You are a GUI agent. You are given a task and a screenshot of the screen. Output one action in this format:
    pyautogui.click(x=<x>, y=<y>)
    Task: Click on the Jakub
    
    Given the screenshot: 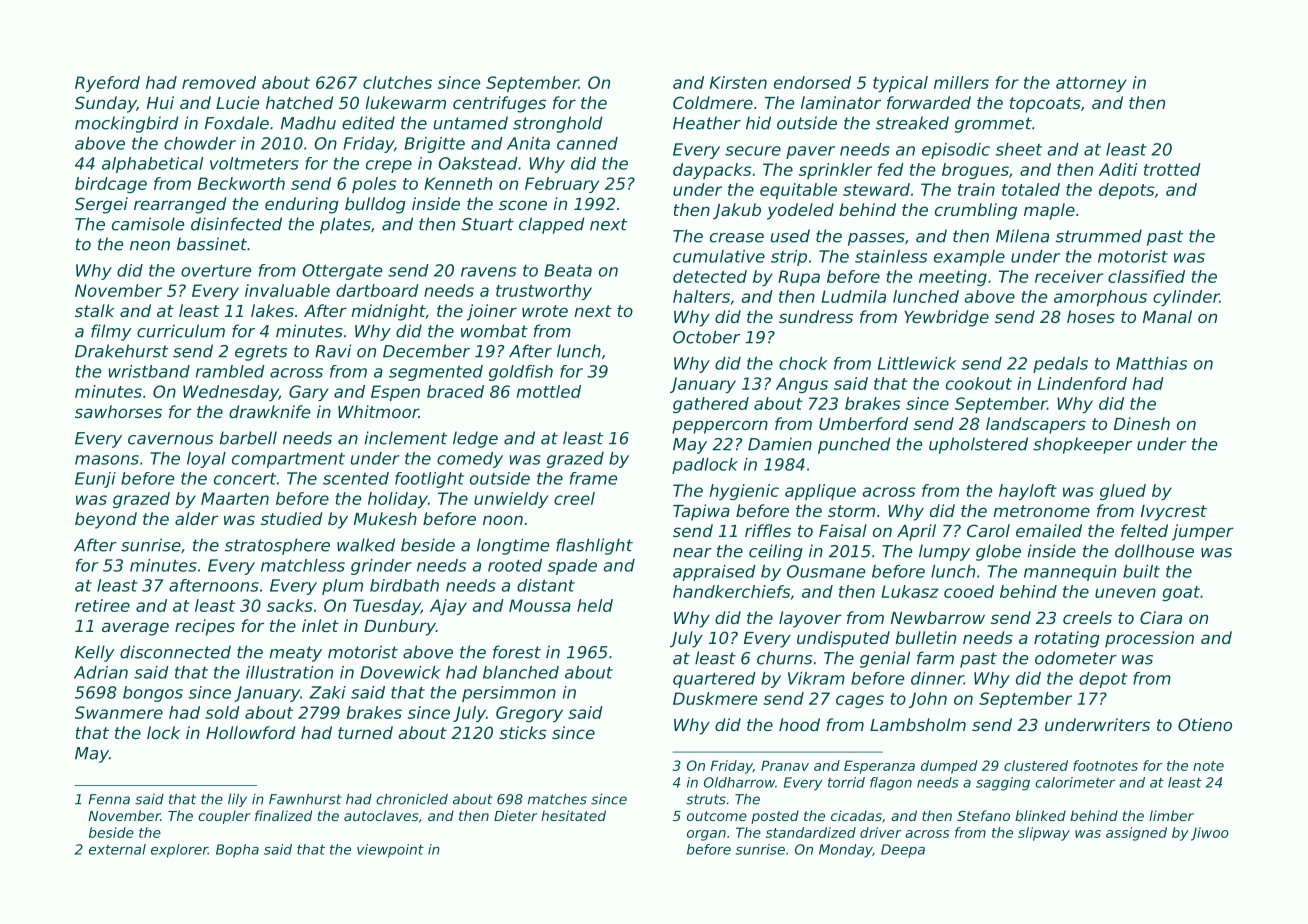 What is the action you would take?
    pyautogui.click(x=737, y=211)
